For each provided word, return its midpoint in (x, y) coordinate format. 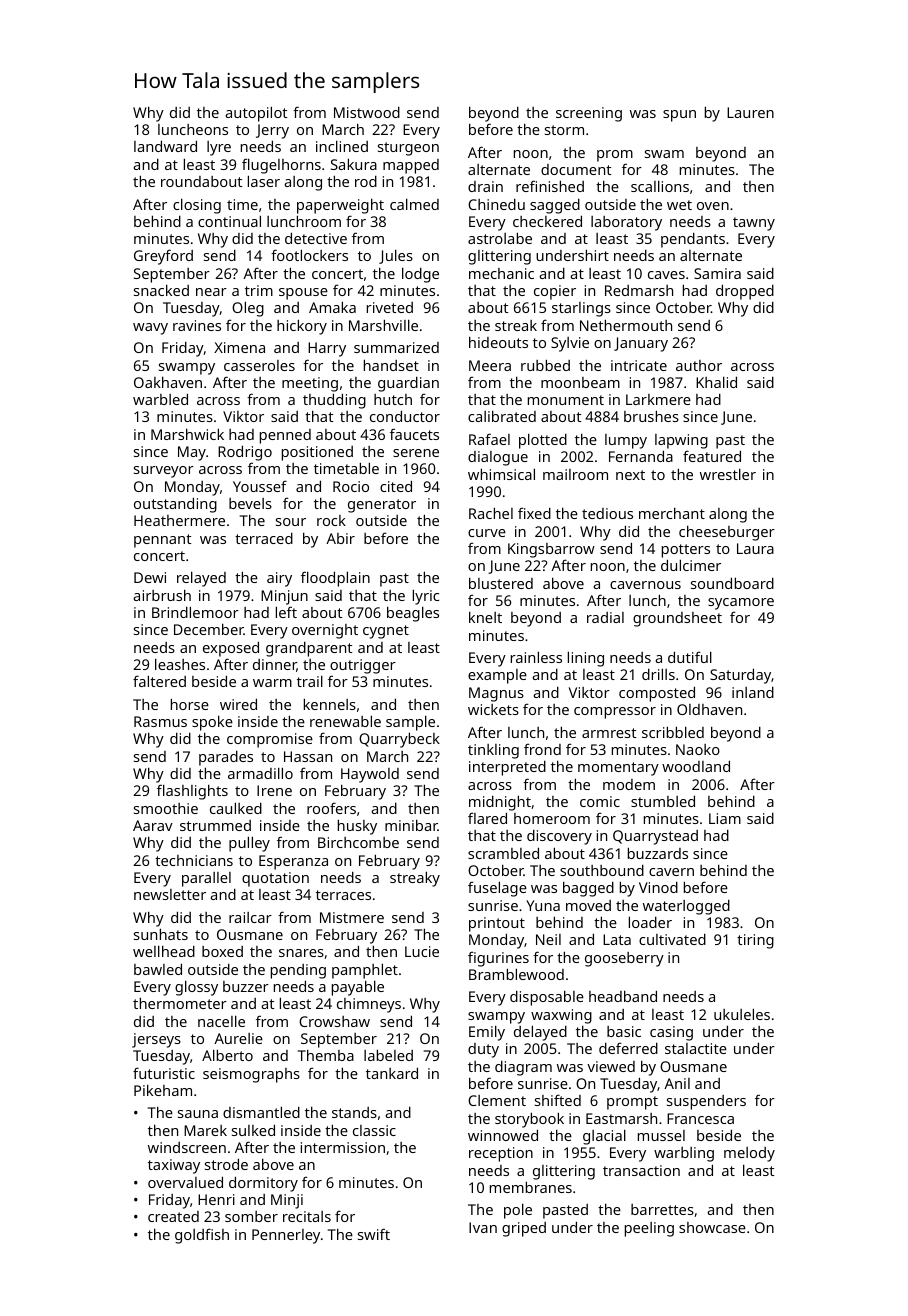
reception (501, 1154)
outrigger (363, 666)
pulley (249, 844)
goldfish (202, 1236)
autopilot (256, 114)
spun (679, 116)
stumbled (663, 801)
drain (485, 186)
